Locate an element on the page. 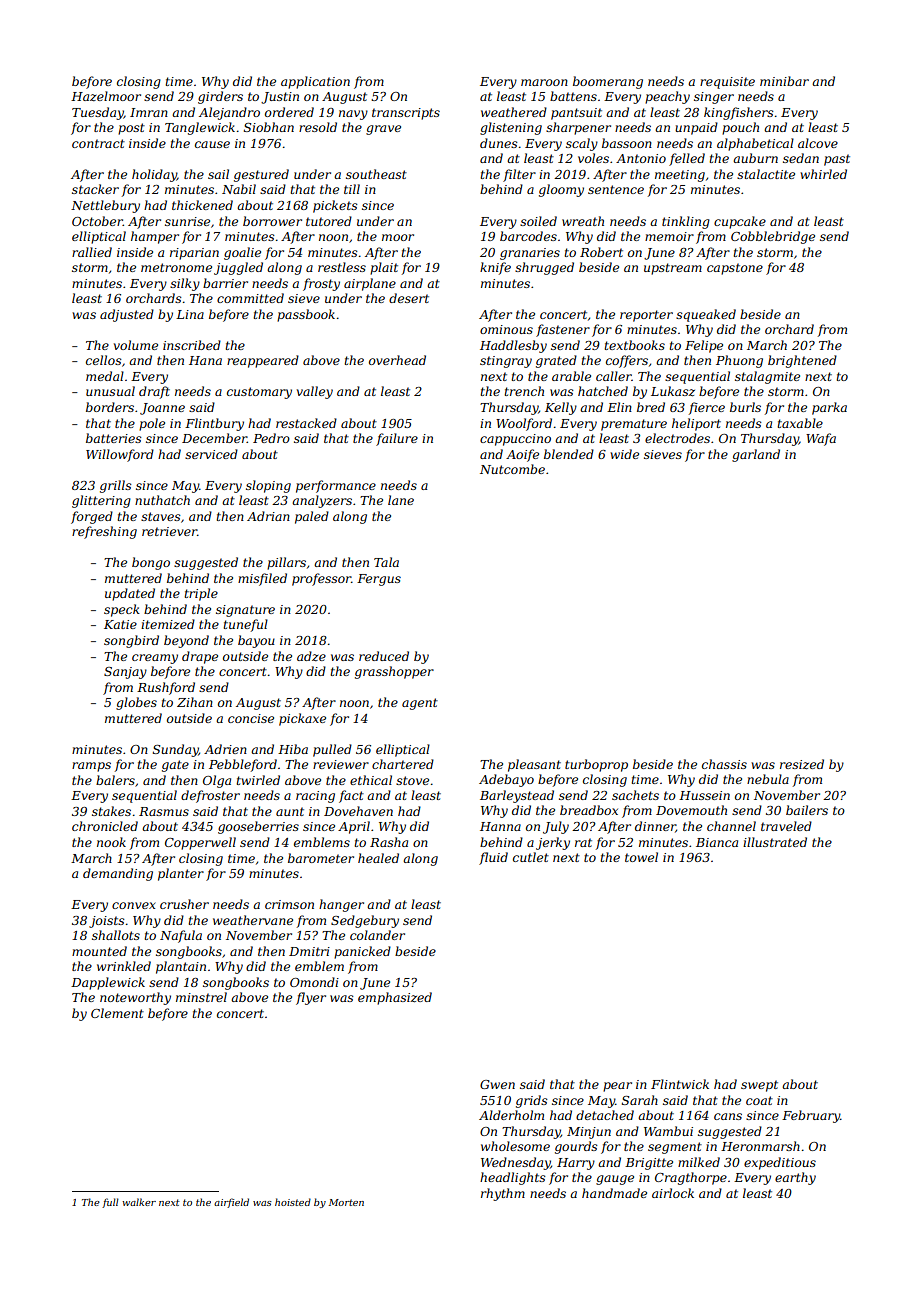  Justin is located at coordinates (280, 98).
